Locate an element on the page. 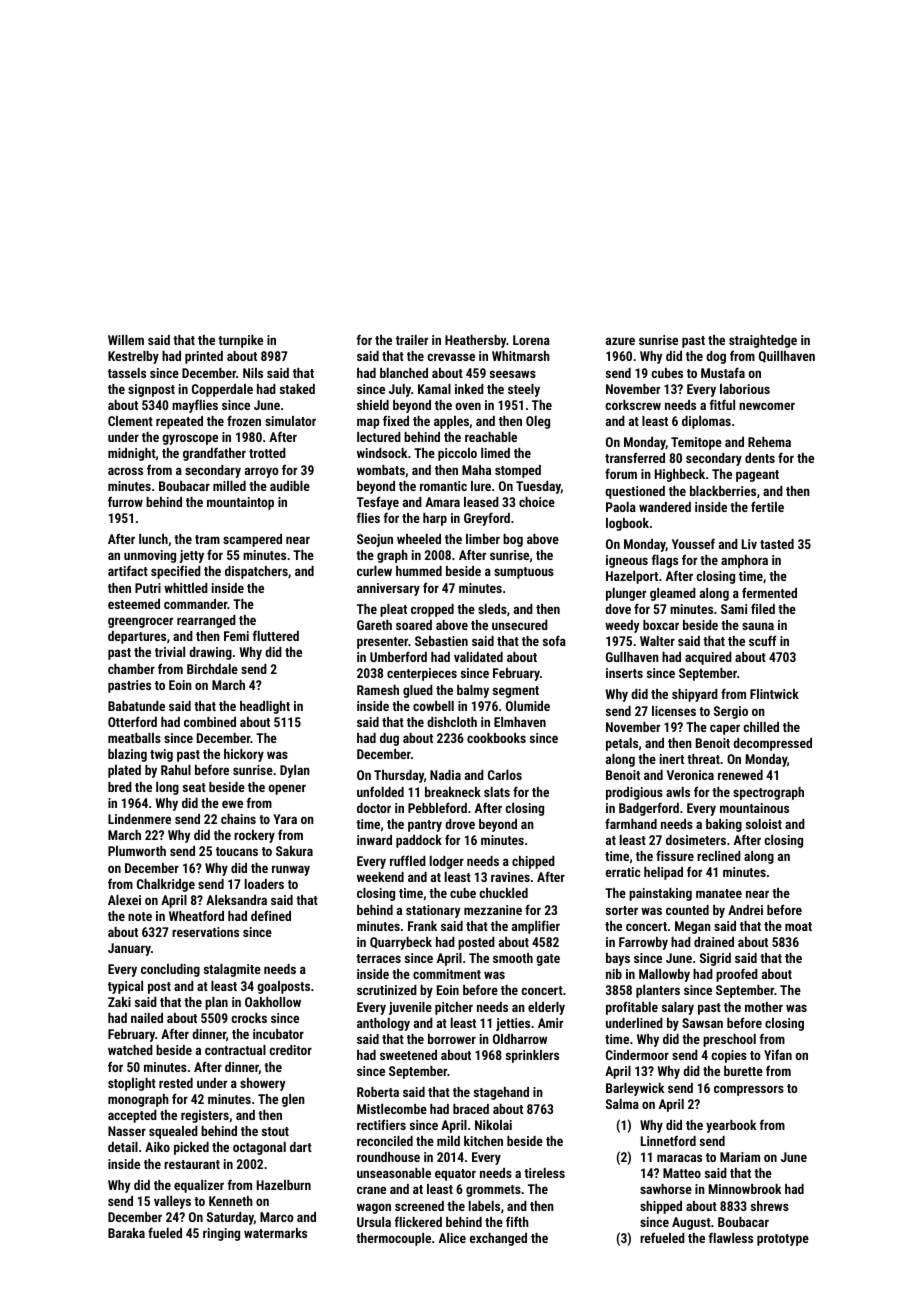 The image size is (924, 1308). Yara is located at coordinates (285, 819).
